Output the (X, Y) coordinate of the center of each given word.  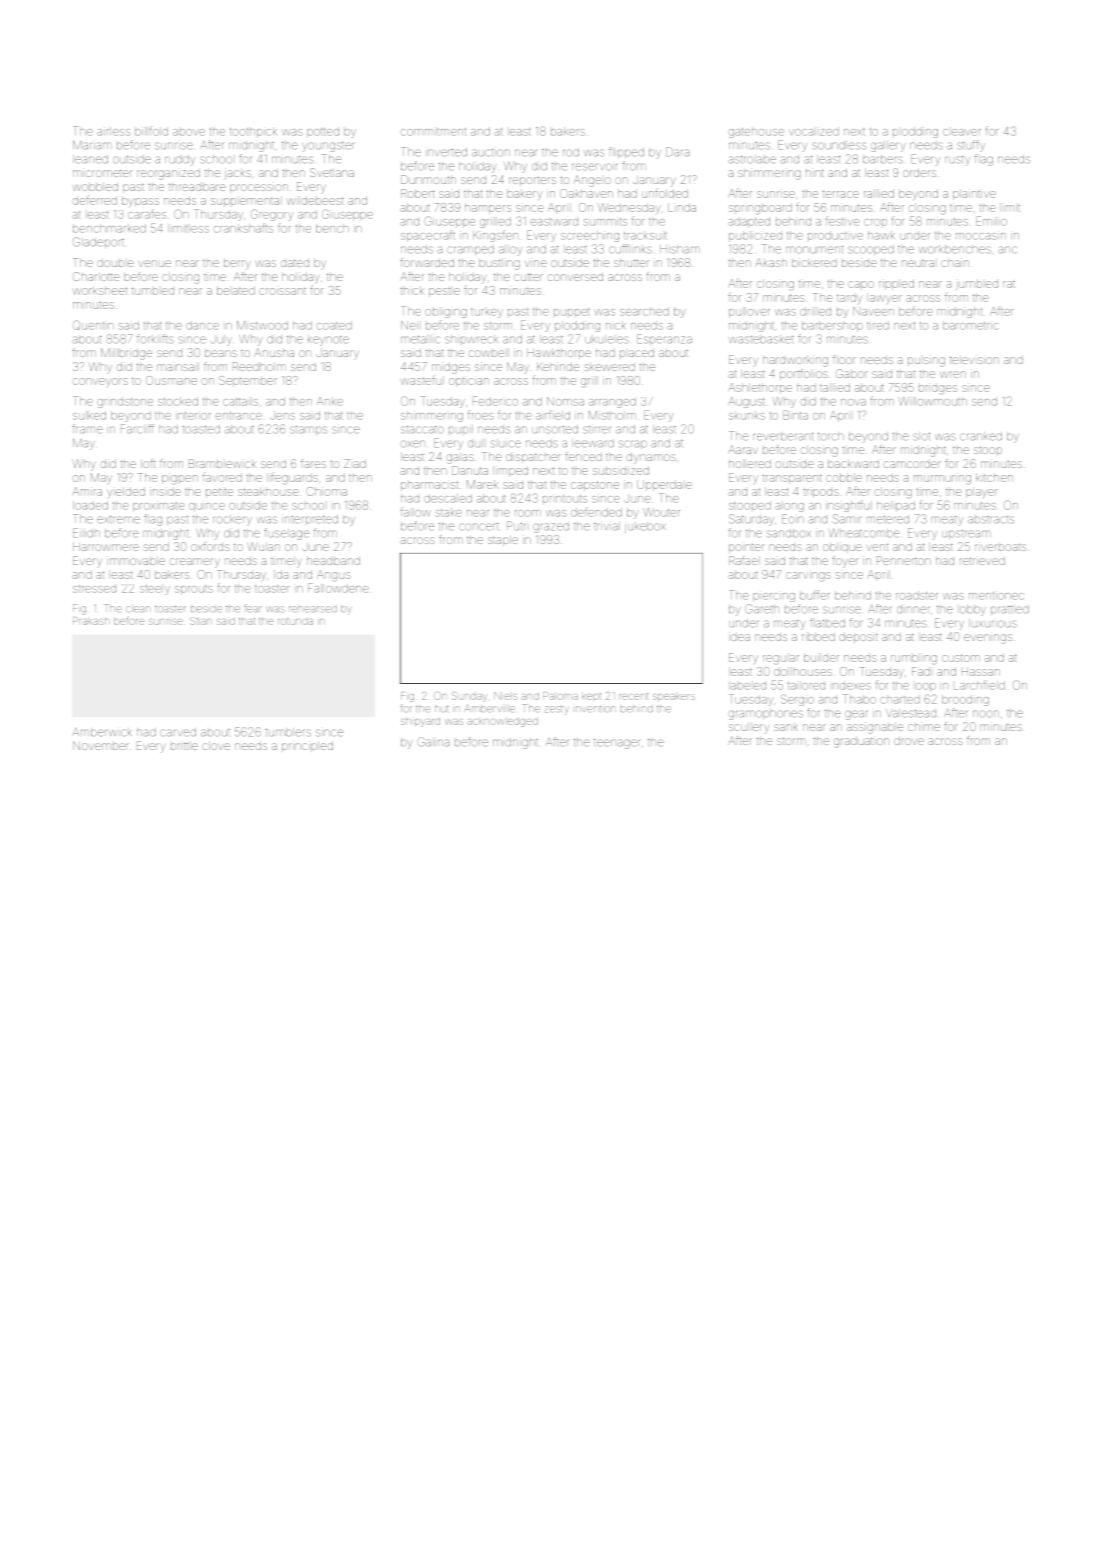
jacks (238, 174)
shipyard (420, 722)
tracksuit (645, 235)
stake (449, 512)
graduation (861, 742)
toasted (201, 429)
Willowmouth (932, 401)
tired (878, 325)
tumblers (288, 732)
